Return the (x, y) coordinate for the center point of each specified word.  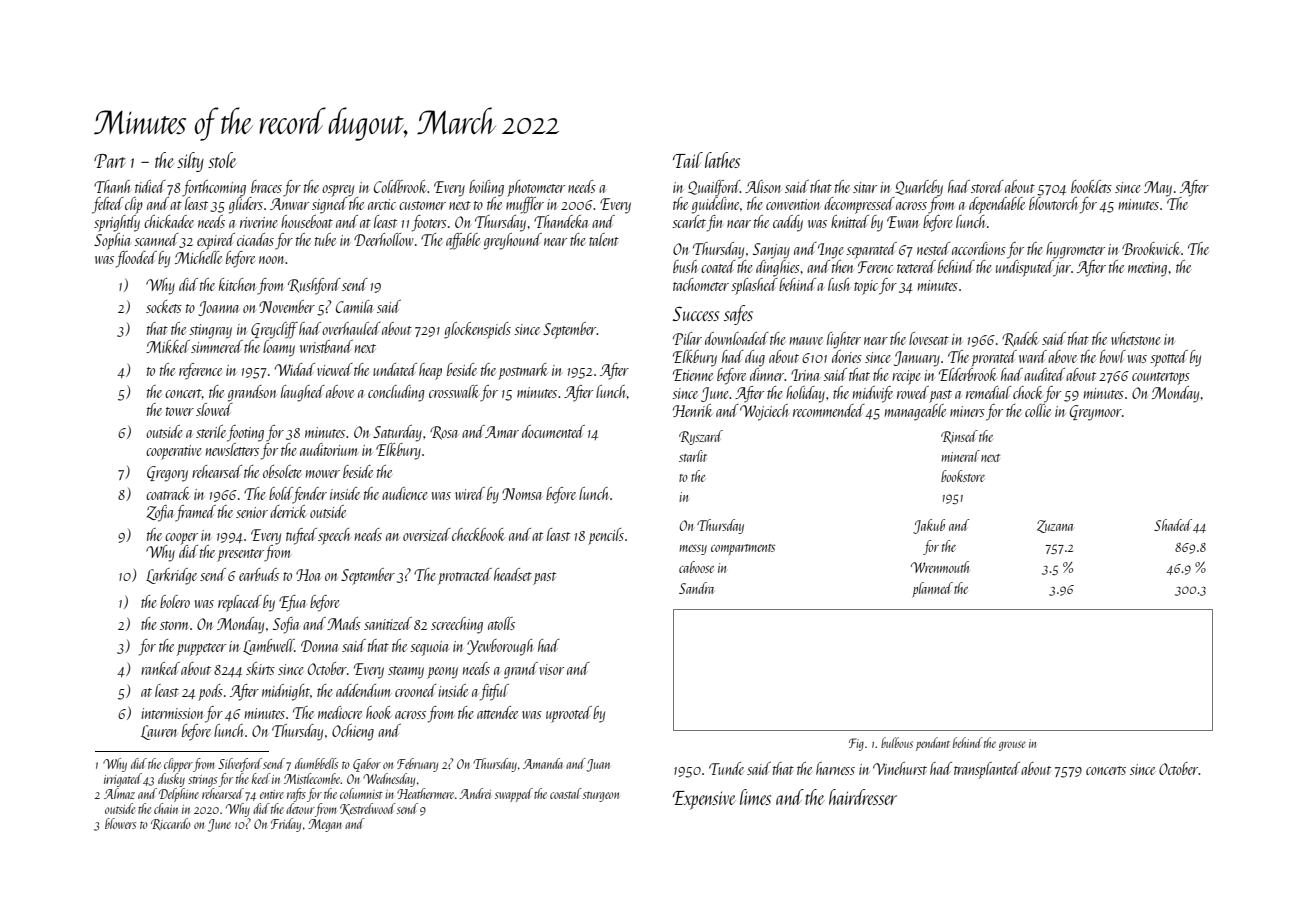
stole (222, 160)
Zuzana (1055, 526)
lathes (722, 160)
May (1158, 189)
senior (252, 512)
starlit (693, 456)
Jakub (929, 526)
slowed (214, 409)
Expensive (704, 800)
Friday (286, 825)
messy (693, 550)
